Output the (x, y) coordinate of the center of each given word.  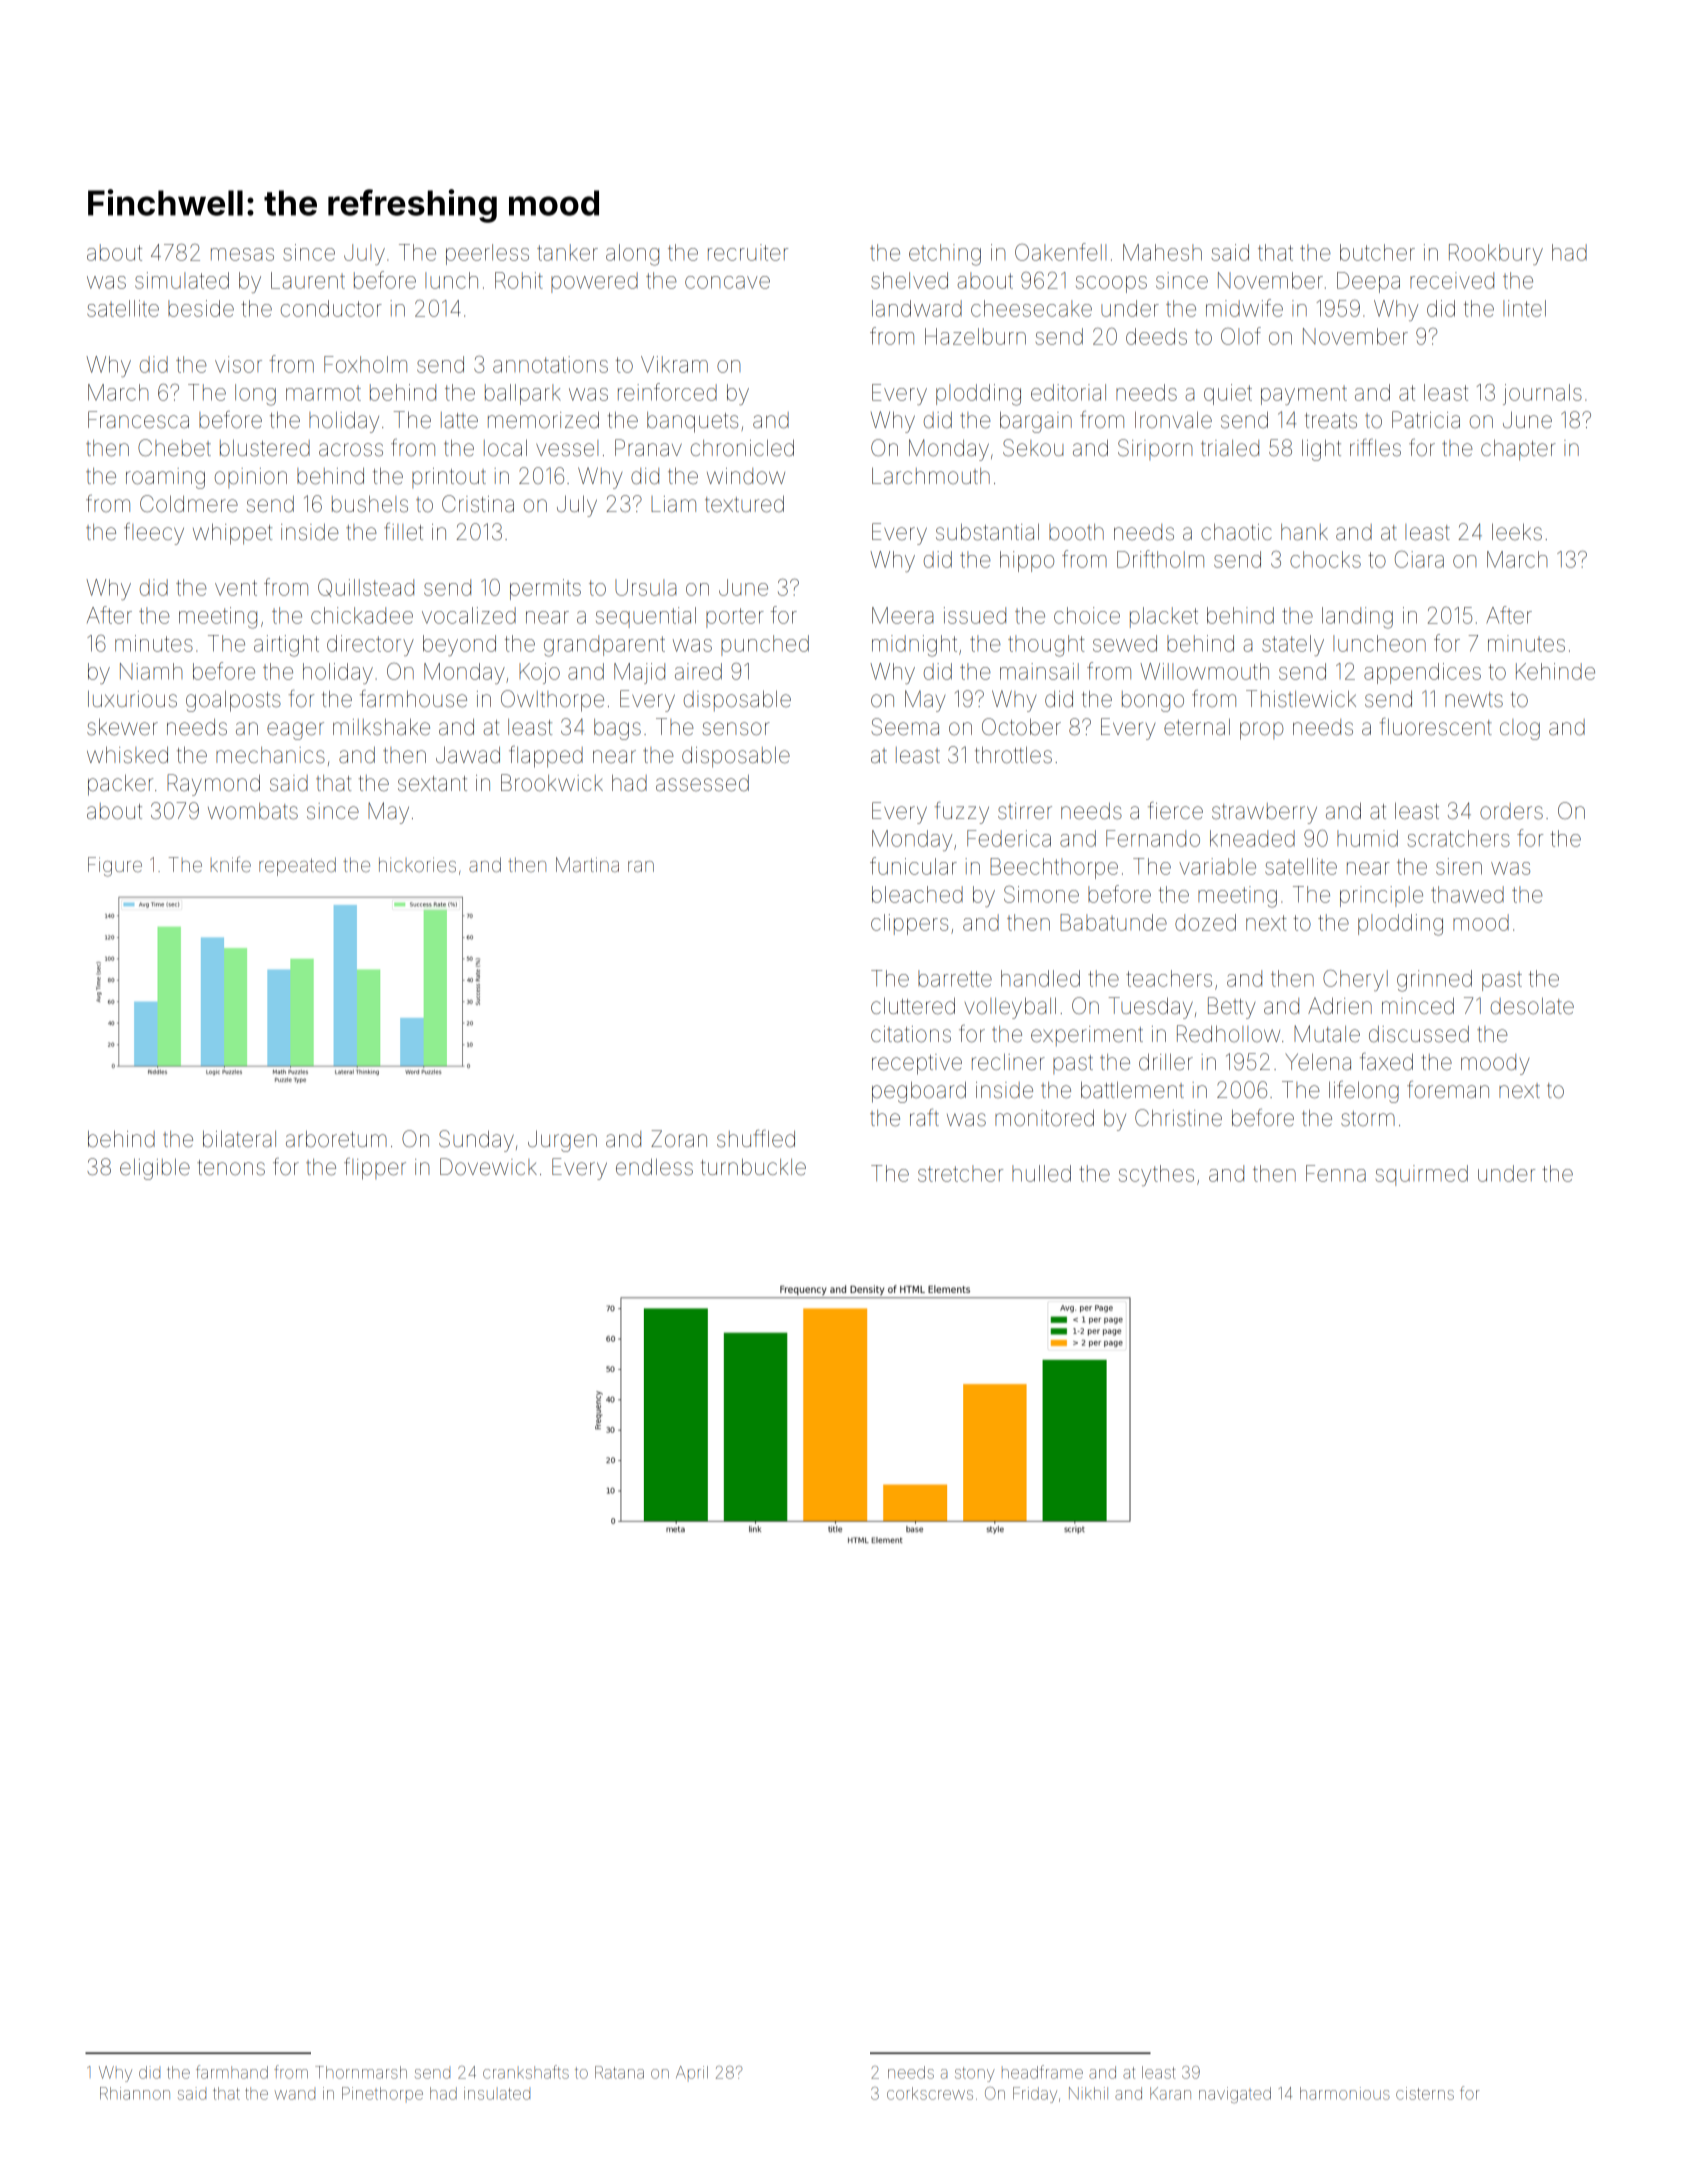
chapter (1518, 450)
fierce (1175, 811)
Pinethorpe (382, 2093)
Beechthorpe (1054, 868)
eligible (155, 1169)
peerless (487, 254)
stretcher (960, 1173)
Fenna (1336, 1173)
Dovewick (488, 1167)
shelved (909, 280)
